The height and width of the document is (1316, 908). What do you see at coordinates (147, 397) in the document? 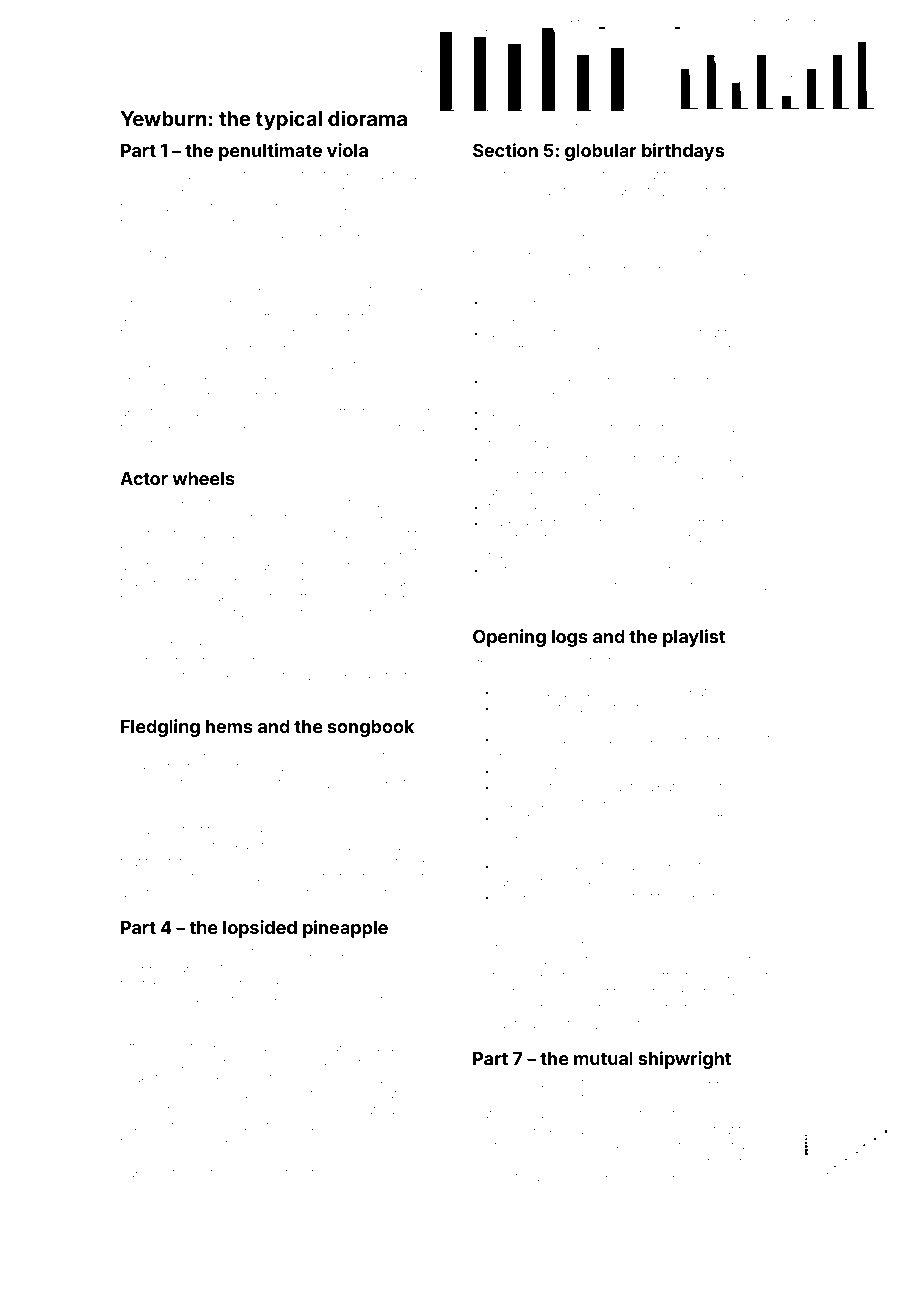
I see `Wojciech` at bounding box center [147, 397].
